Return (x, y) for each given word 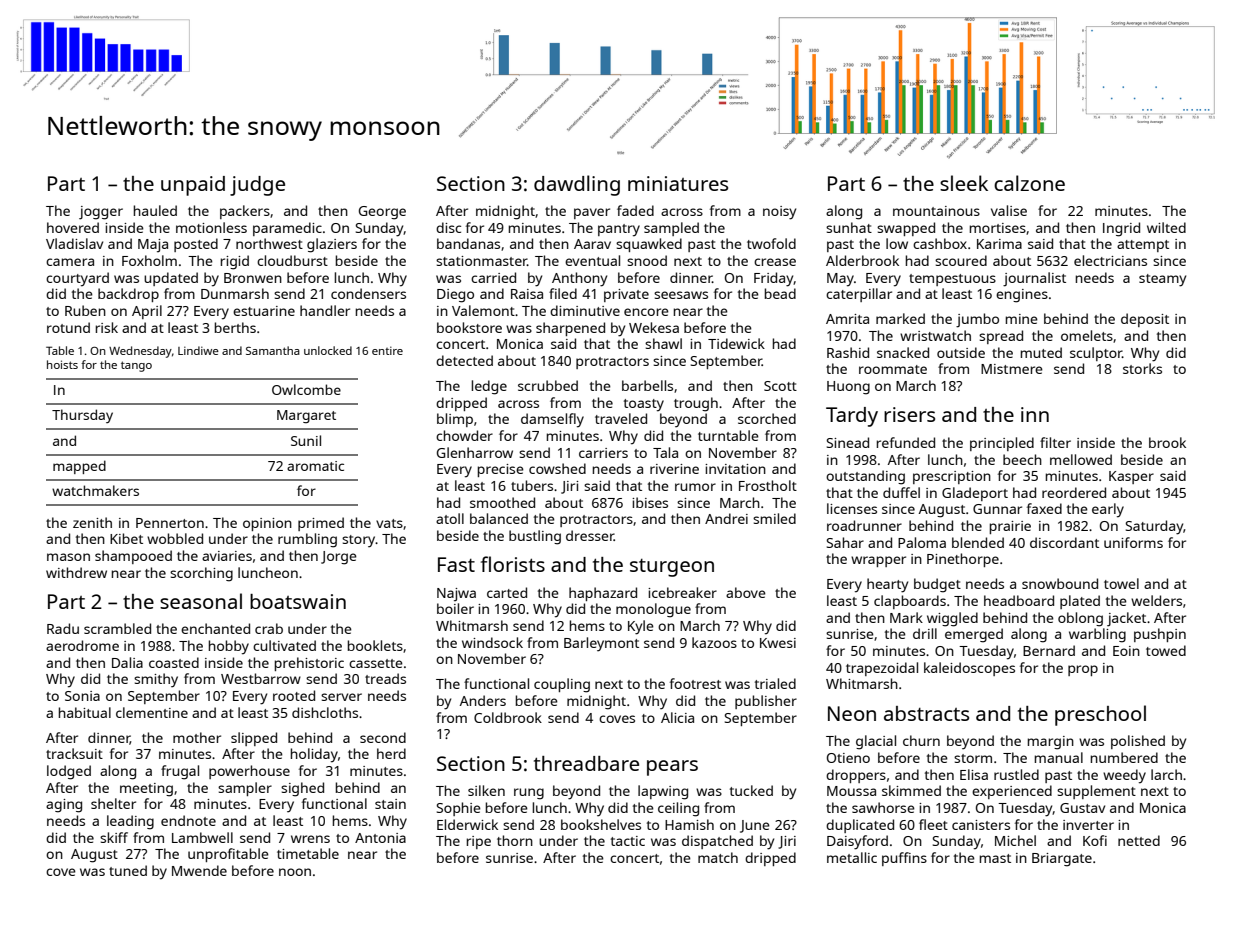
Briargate (1062, 860)
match (718, 857)
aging (64, 806)
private (626, 295)
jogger (101, 213)
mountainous (936, 211)
